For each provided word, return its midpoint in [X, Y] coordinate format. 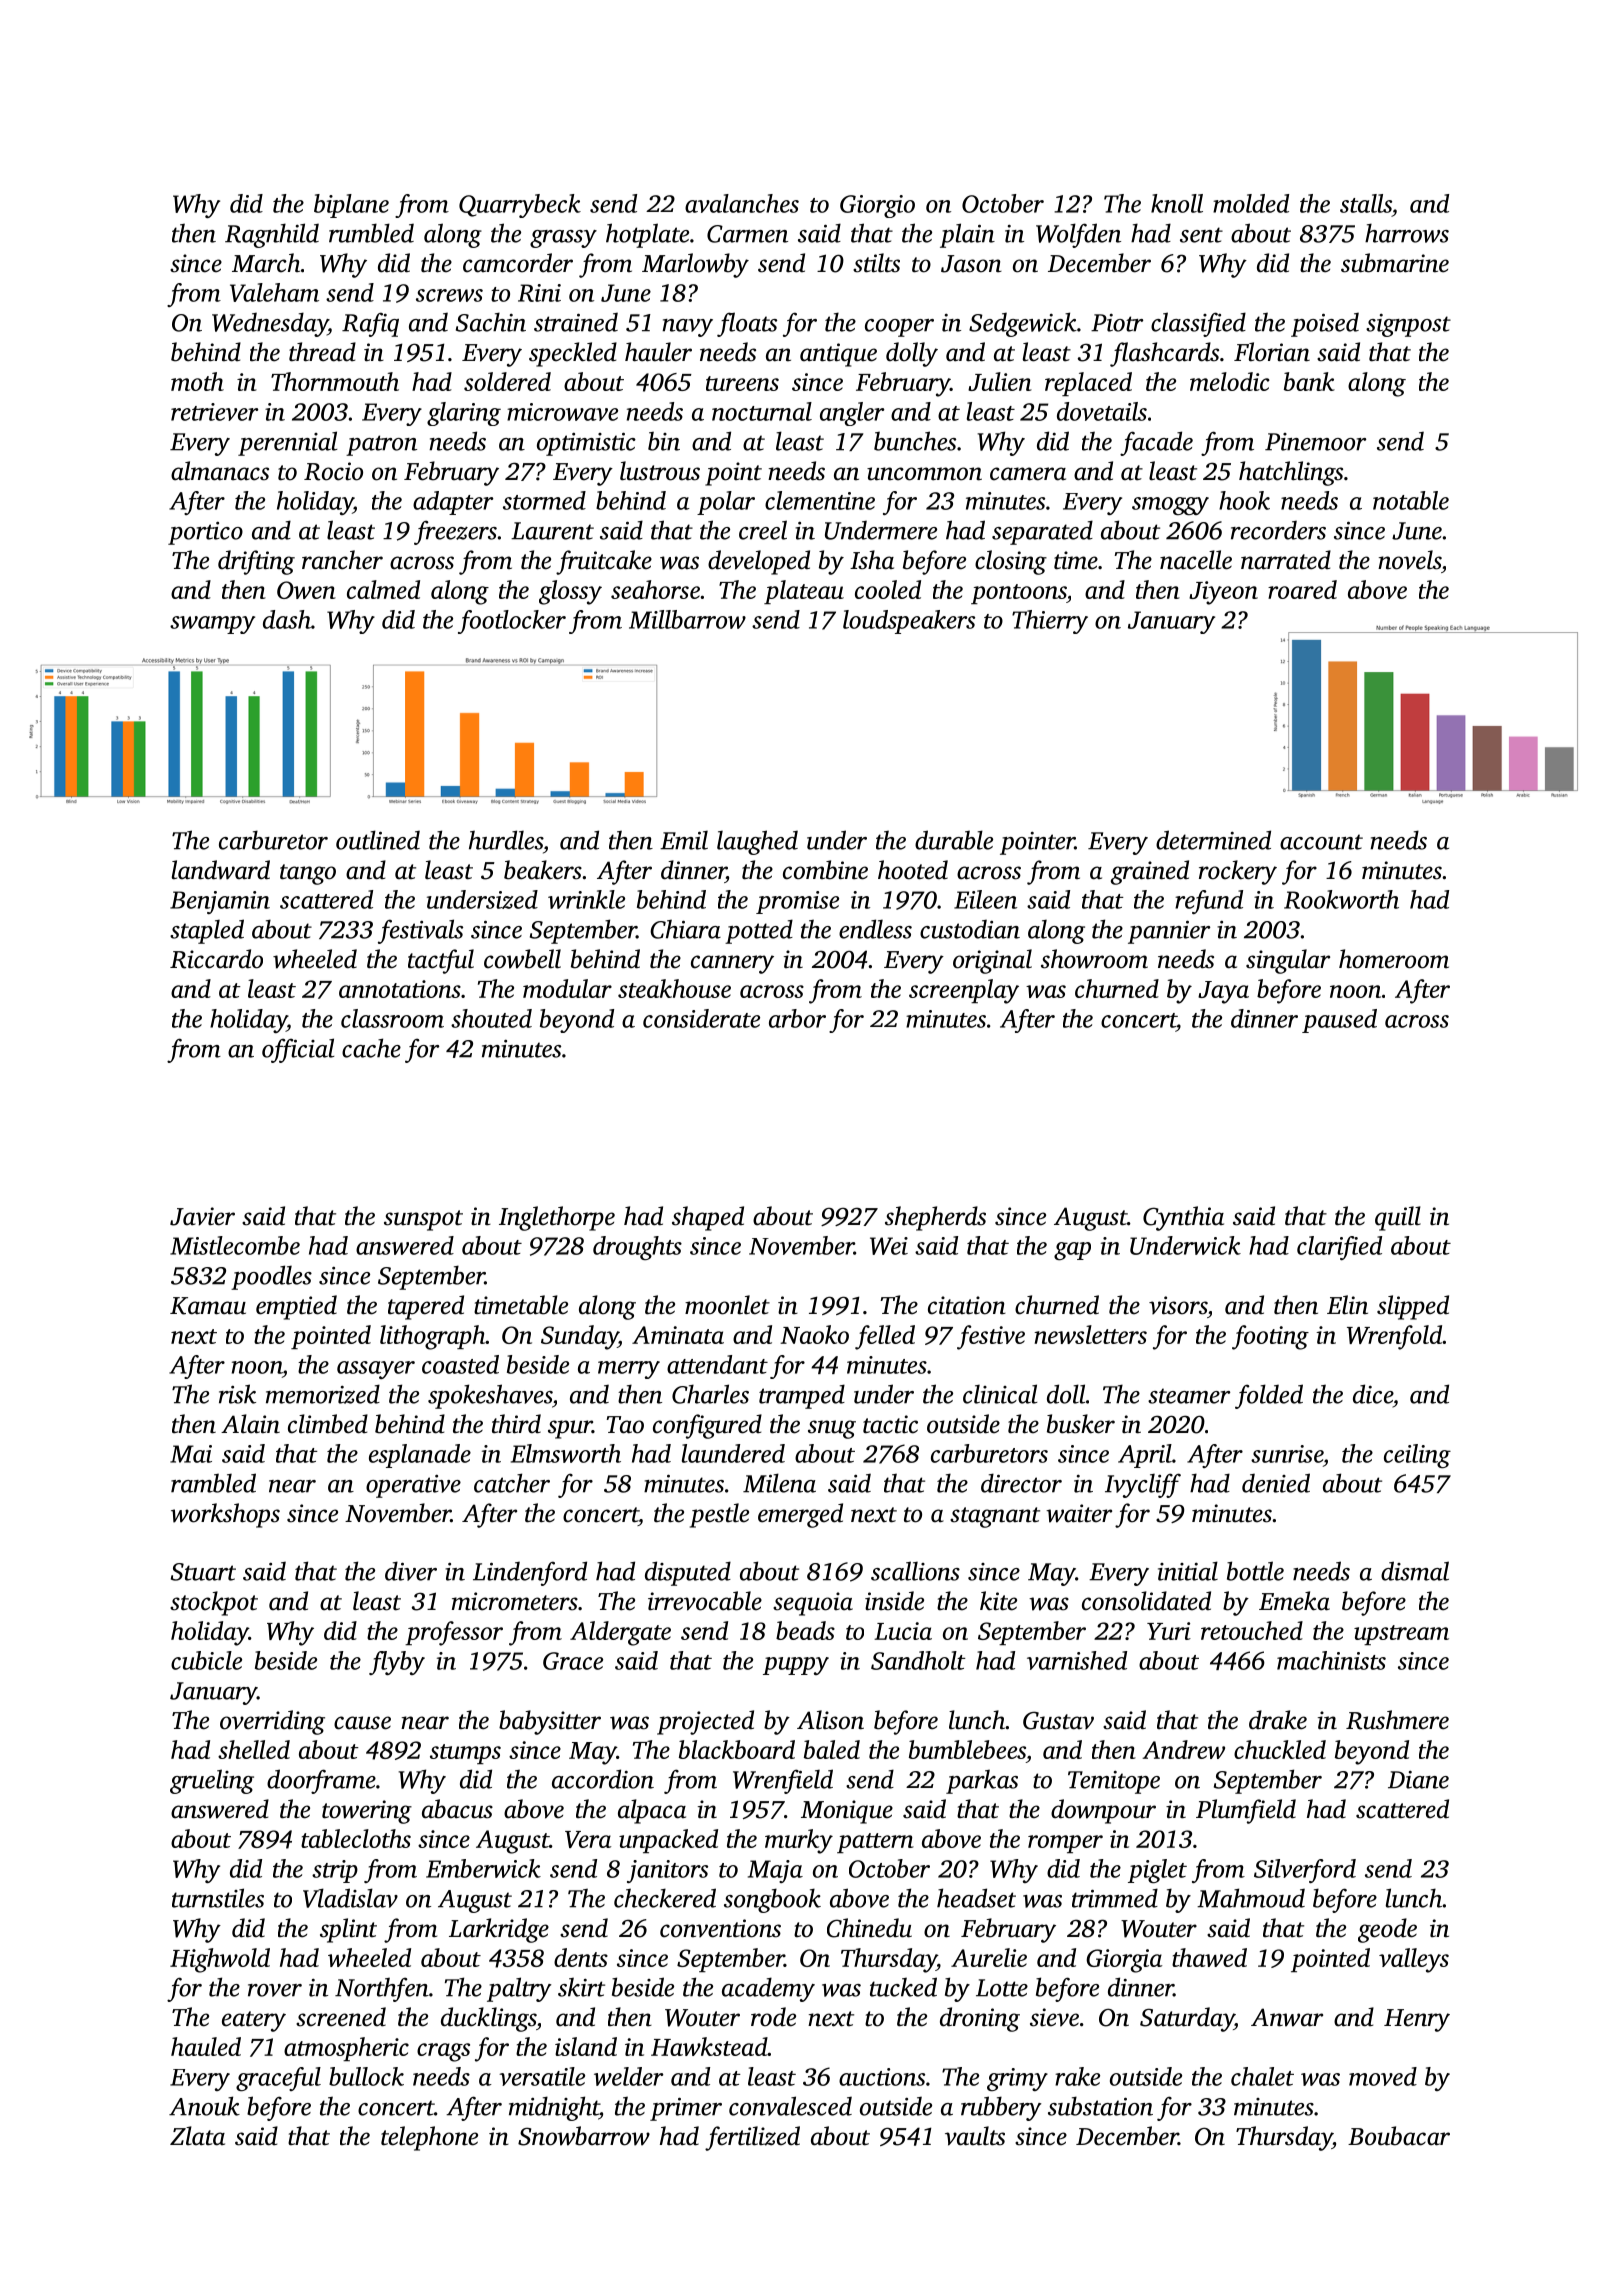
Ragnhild [272, 235]
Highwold [220, 1960]
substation [1100, 2106]
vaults [975, 2136]
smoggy [1170, 506]
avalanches [742, 203]
